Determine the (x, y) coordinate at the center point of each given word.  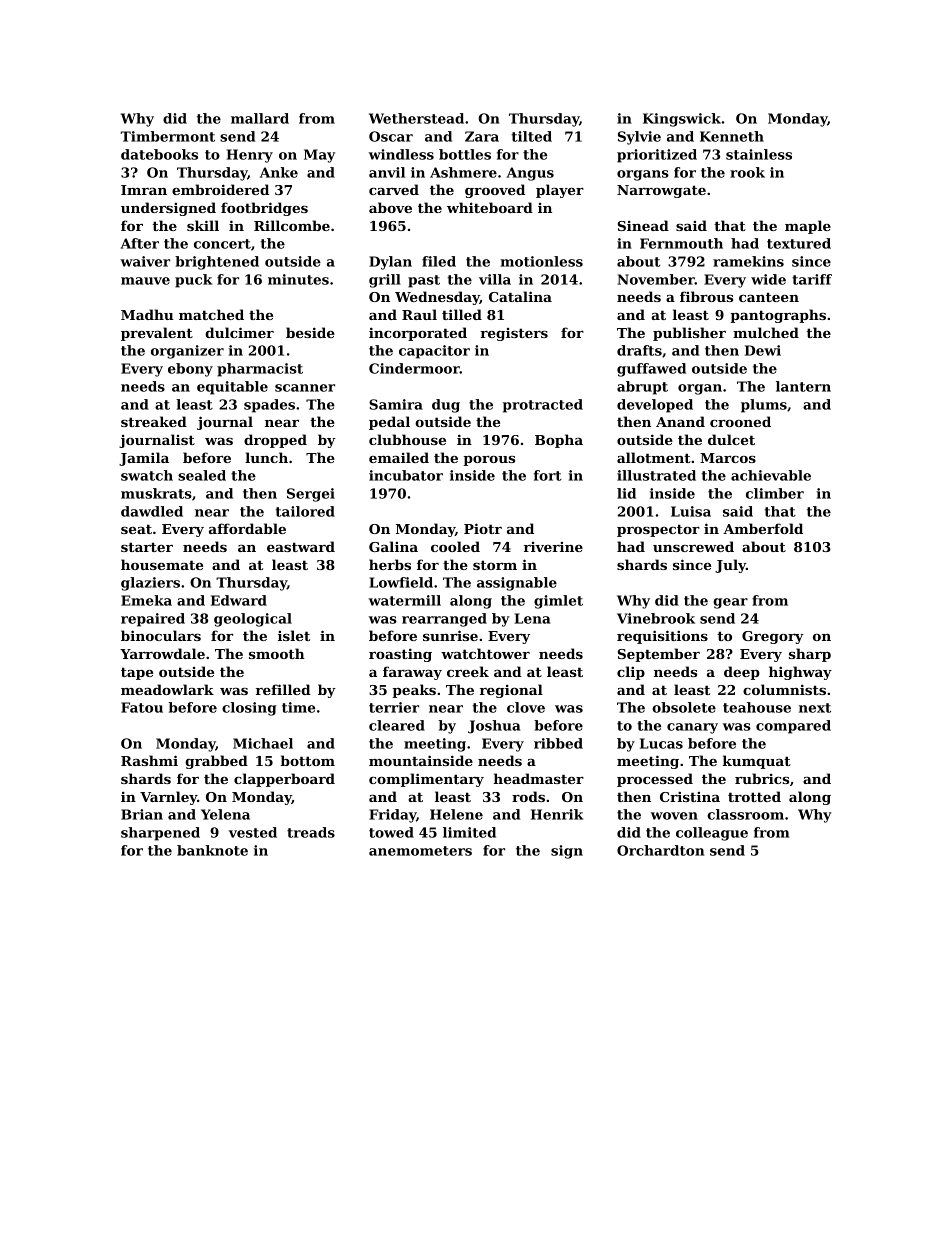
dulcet (731, 439)
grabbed (216, 762)
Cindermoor (414, 368)
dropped (275, 441)
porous (489, 461)
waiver (145, 261)
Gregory (773, 637)
